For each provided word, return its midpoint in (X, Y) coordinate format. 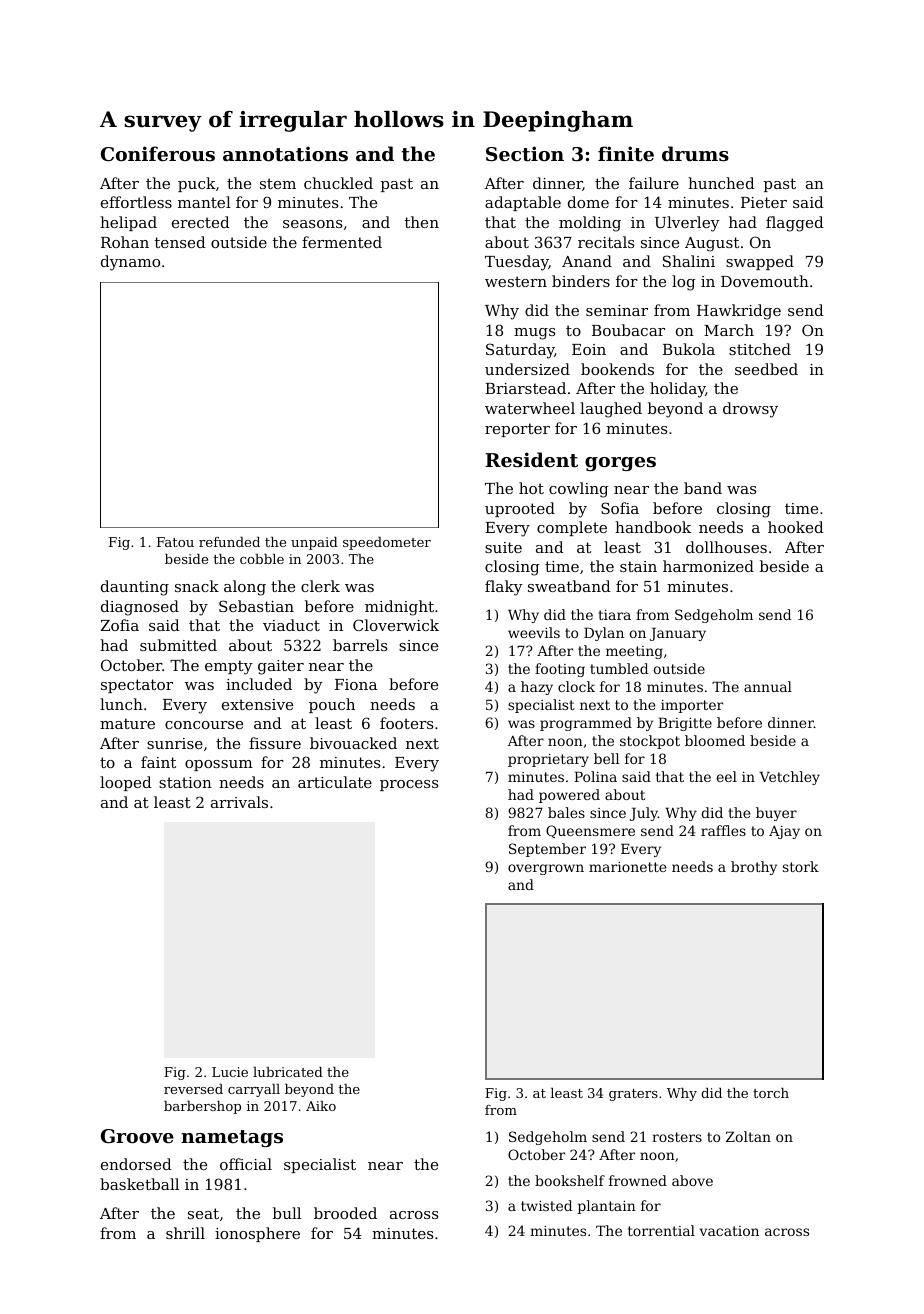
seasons (312, 224)
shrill (185, 1233)
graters (633, 1095)
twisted (546, 1205)
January (678, 634)
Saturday (520, 351)
